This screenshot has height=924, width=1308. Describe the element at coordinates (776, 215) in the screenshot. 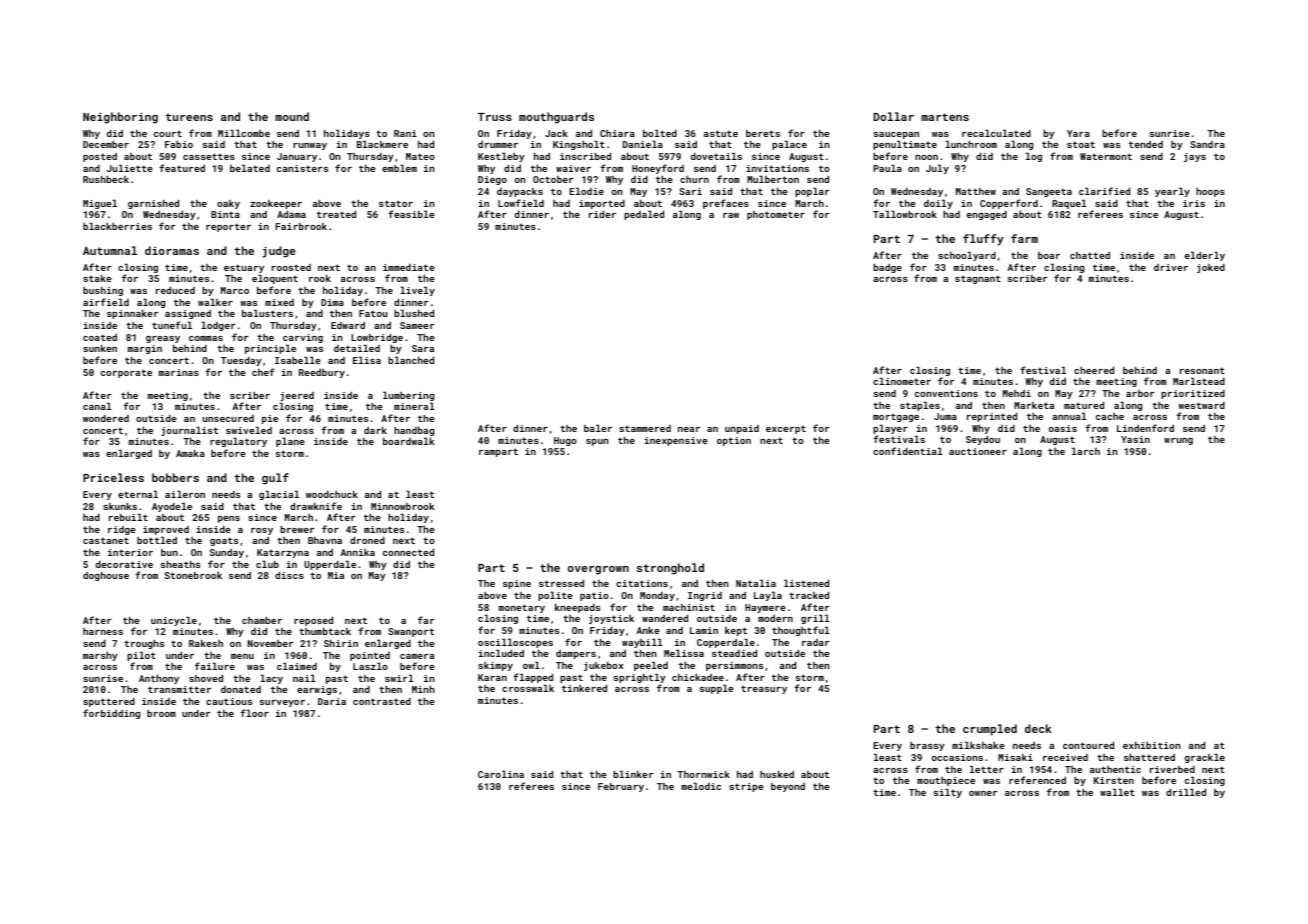

I see `photometer` at that location.
